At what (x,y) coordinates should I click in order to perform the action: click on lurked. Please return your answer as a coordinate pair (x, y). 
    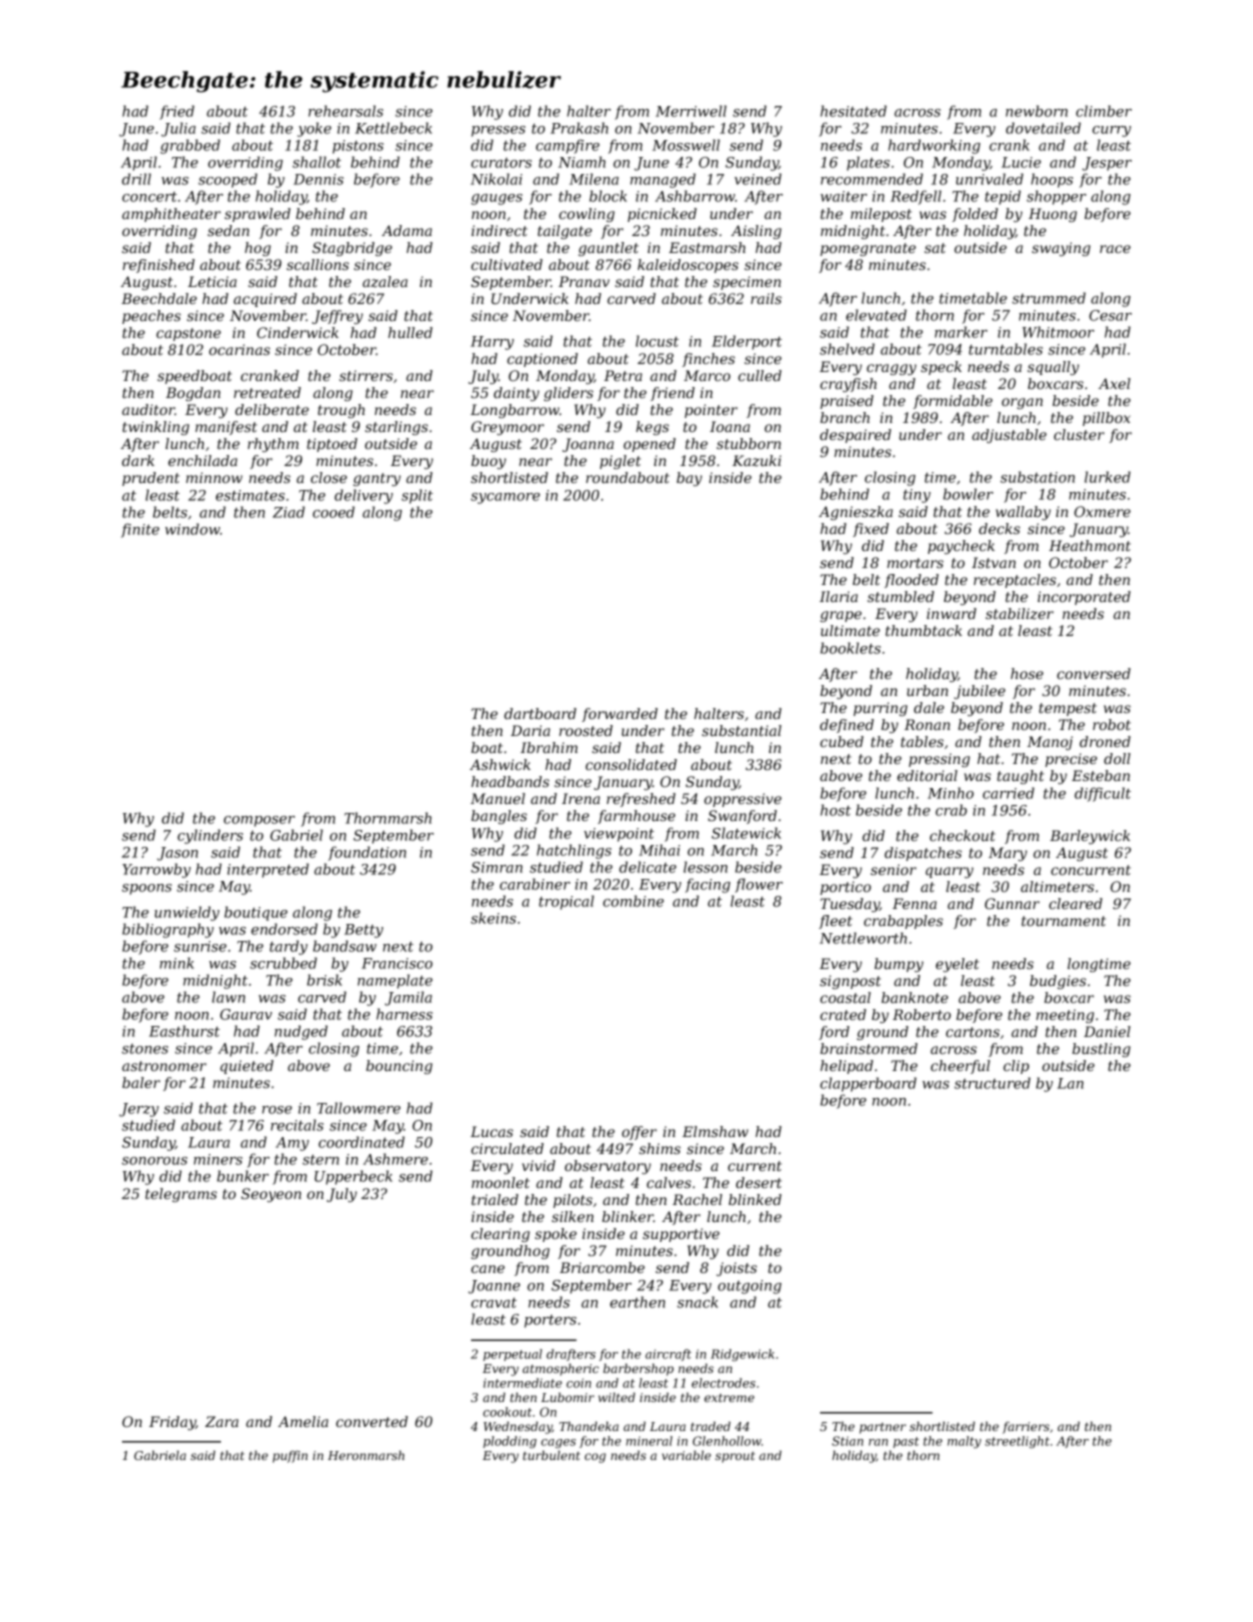
    Looking at the image, I should click on (1108, 477).
